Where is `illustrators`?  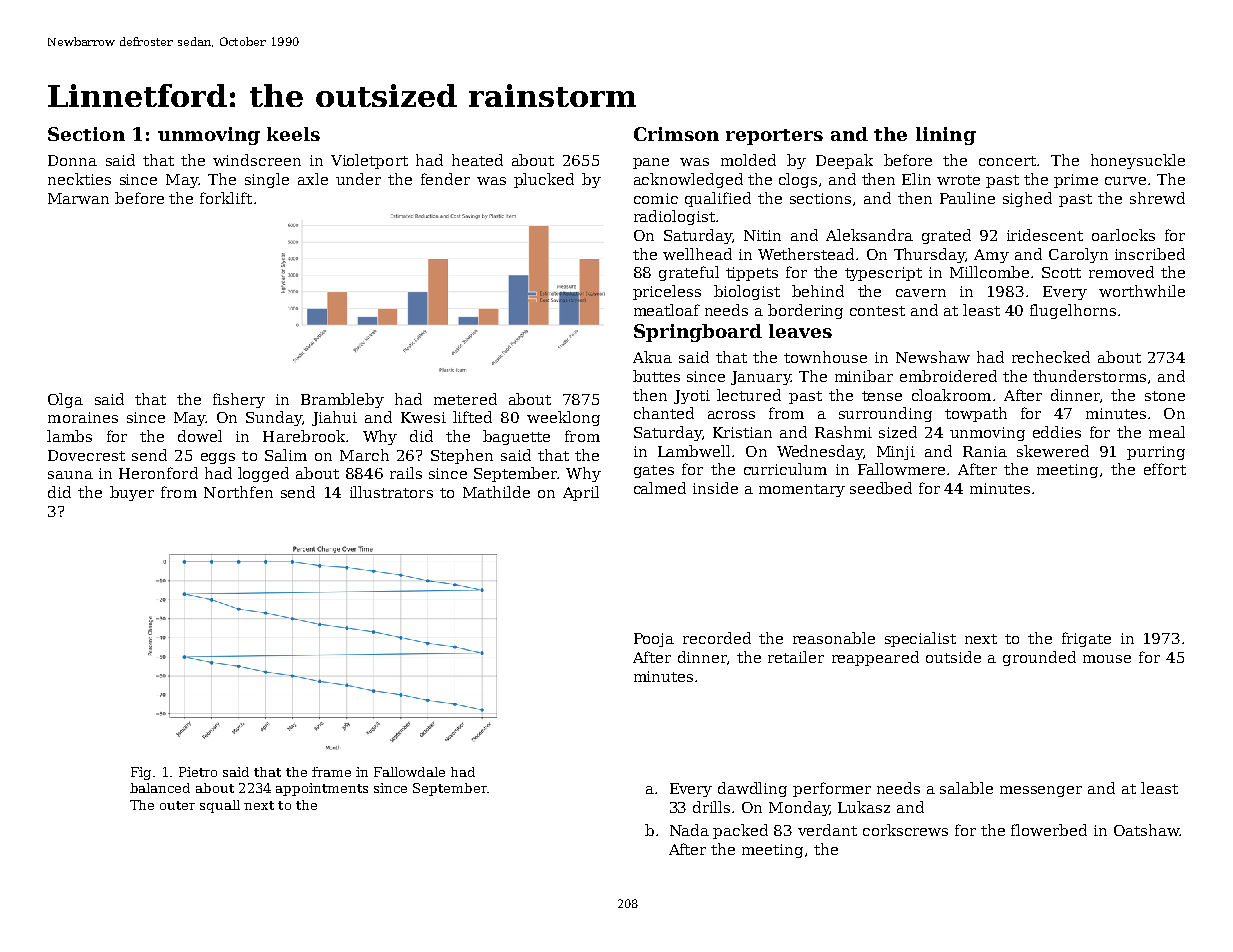 illustrators is located at coordinates (391, 492).
